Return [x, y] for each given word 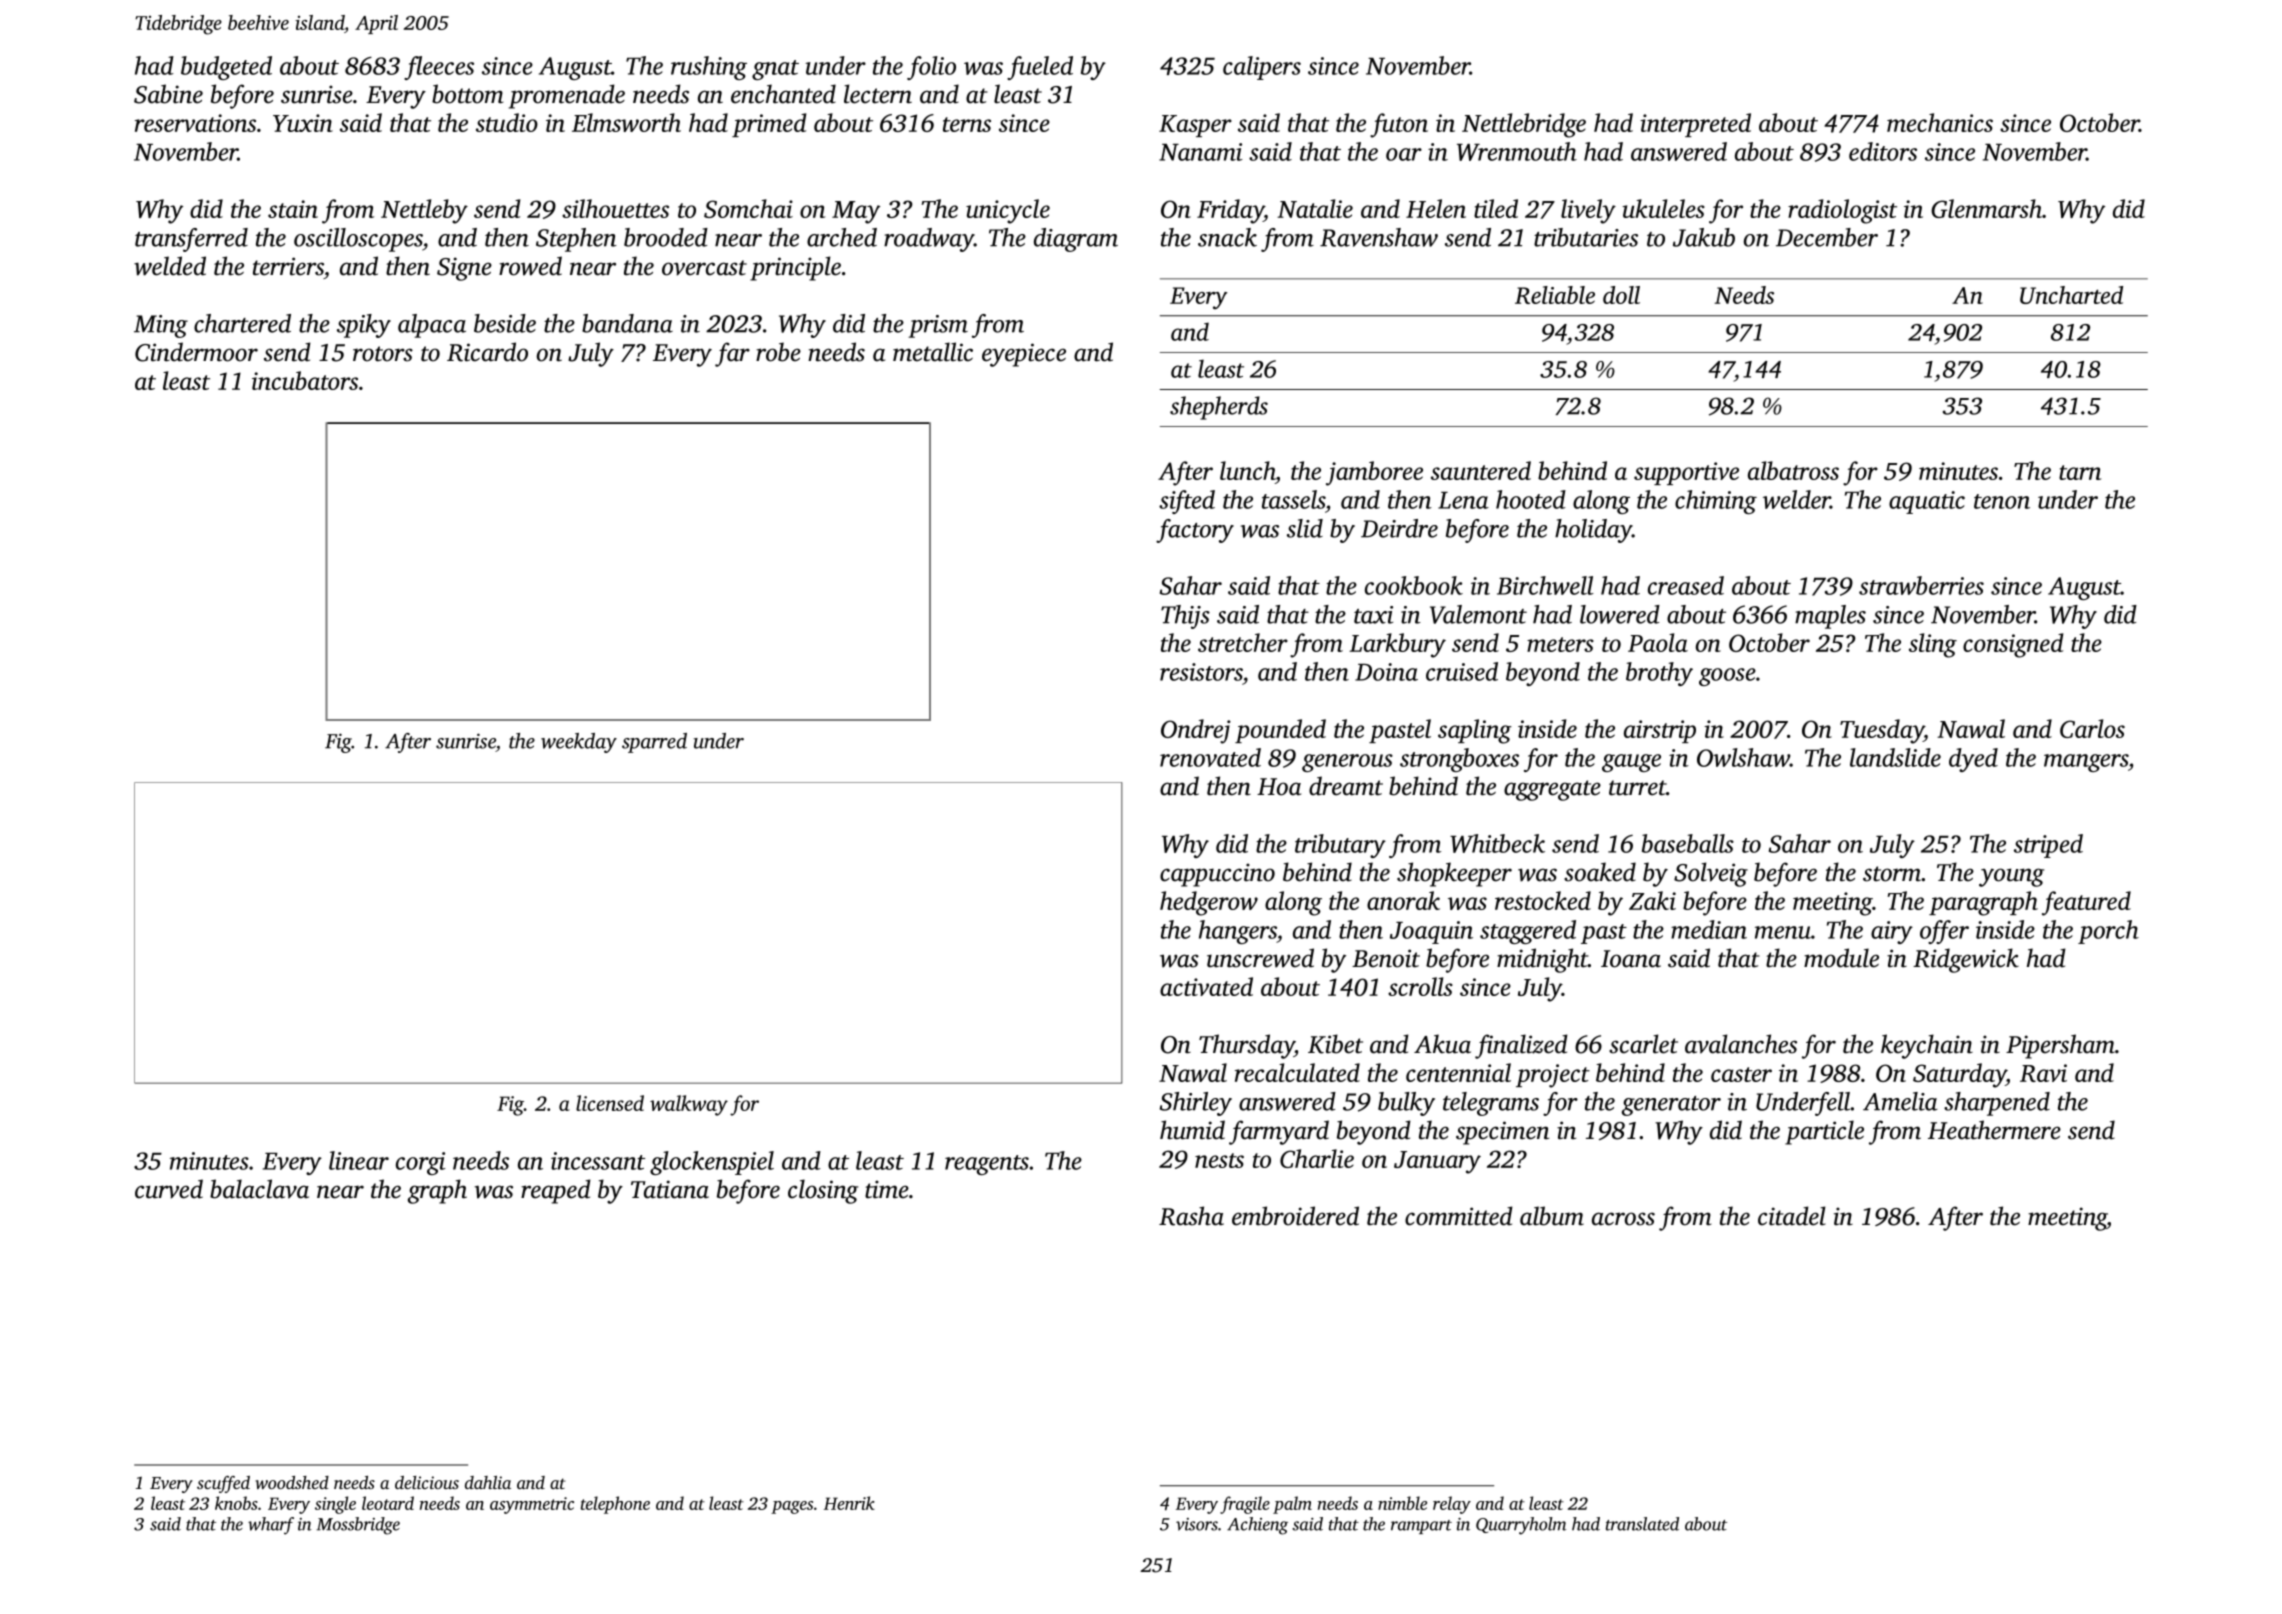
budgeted [226, 68]
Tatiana [670, 1189]
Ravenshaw [1379, 237]
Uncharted [2071, 295]
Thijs [1185, 617]
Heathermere [1994, 1130]
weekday [579, 743]
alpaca [432, 326]
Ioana [1631, 959]
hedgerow [1209, 903]
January [1437, 1162]
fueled [1040, 68]
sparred [654, 743]
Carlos [2092, 728]
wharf [271, 1526]
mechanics [1940, 122]
